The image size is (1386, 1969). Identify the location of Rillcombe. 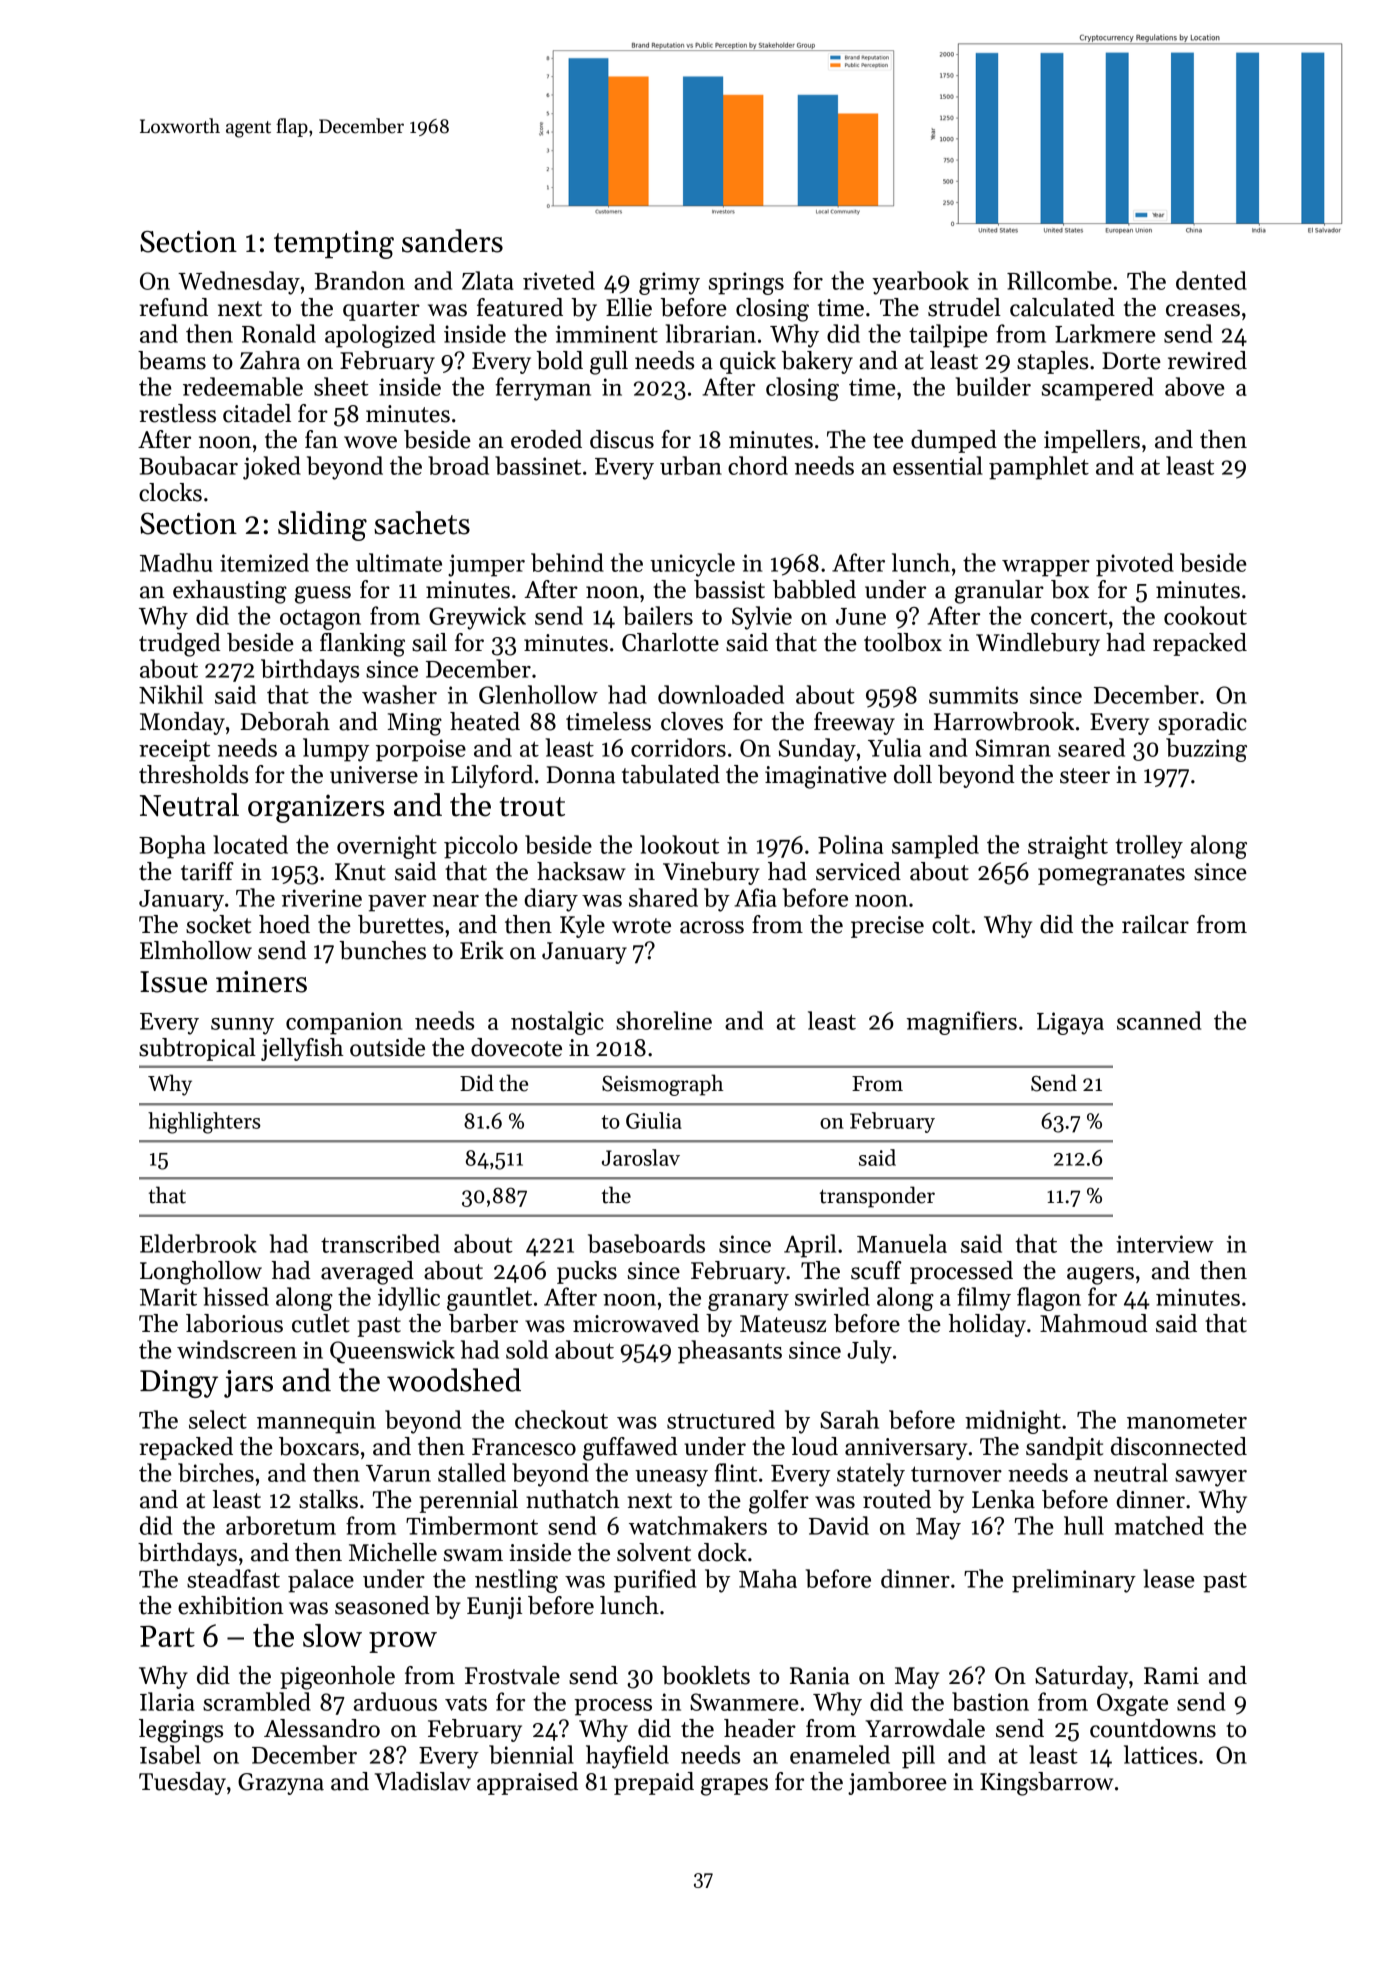
(1059, 280).
